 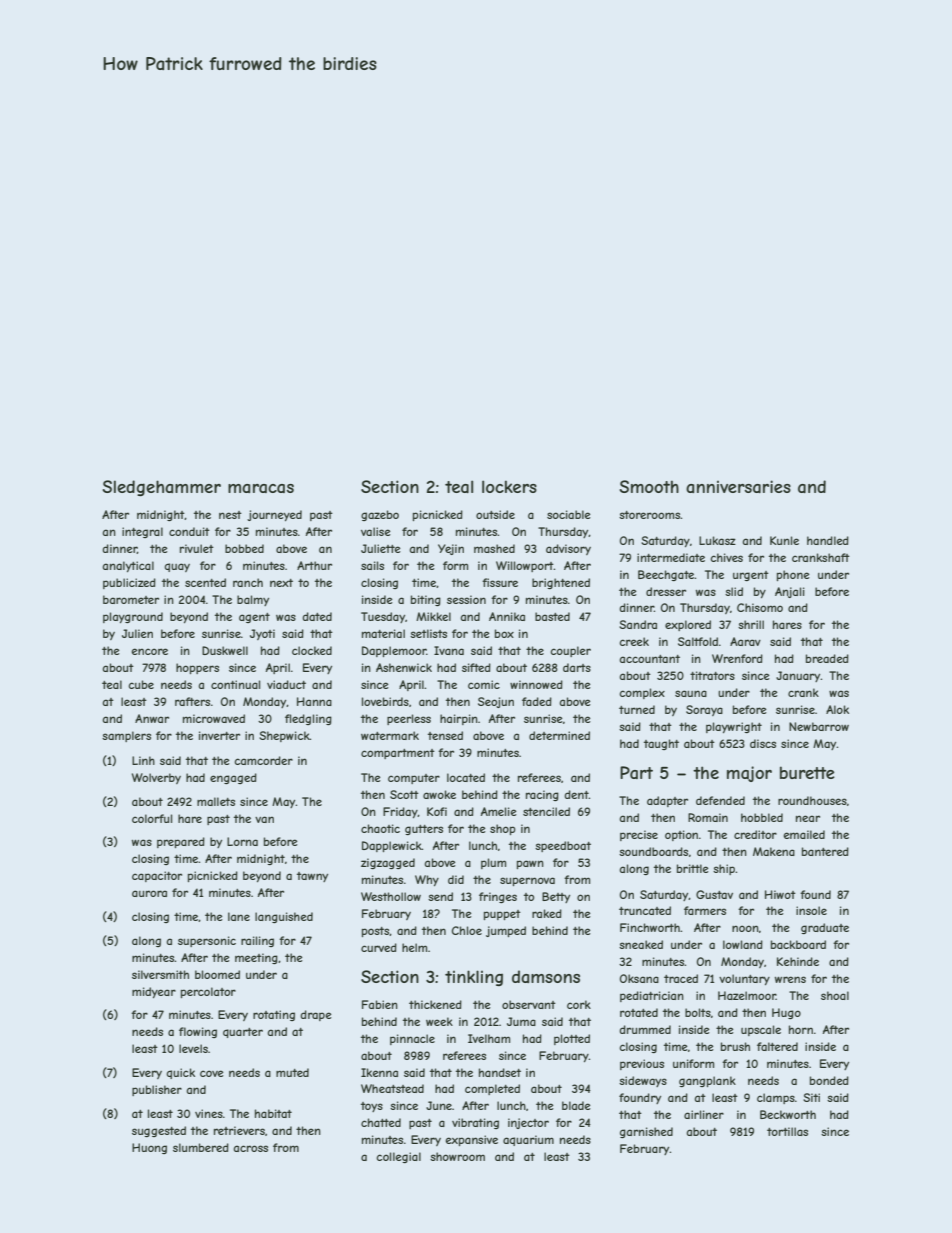 What do you see at coordinates (568, 514) in the document?
I see `sociable` at bounding box center [568, 514].
